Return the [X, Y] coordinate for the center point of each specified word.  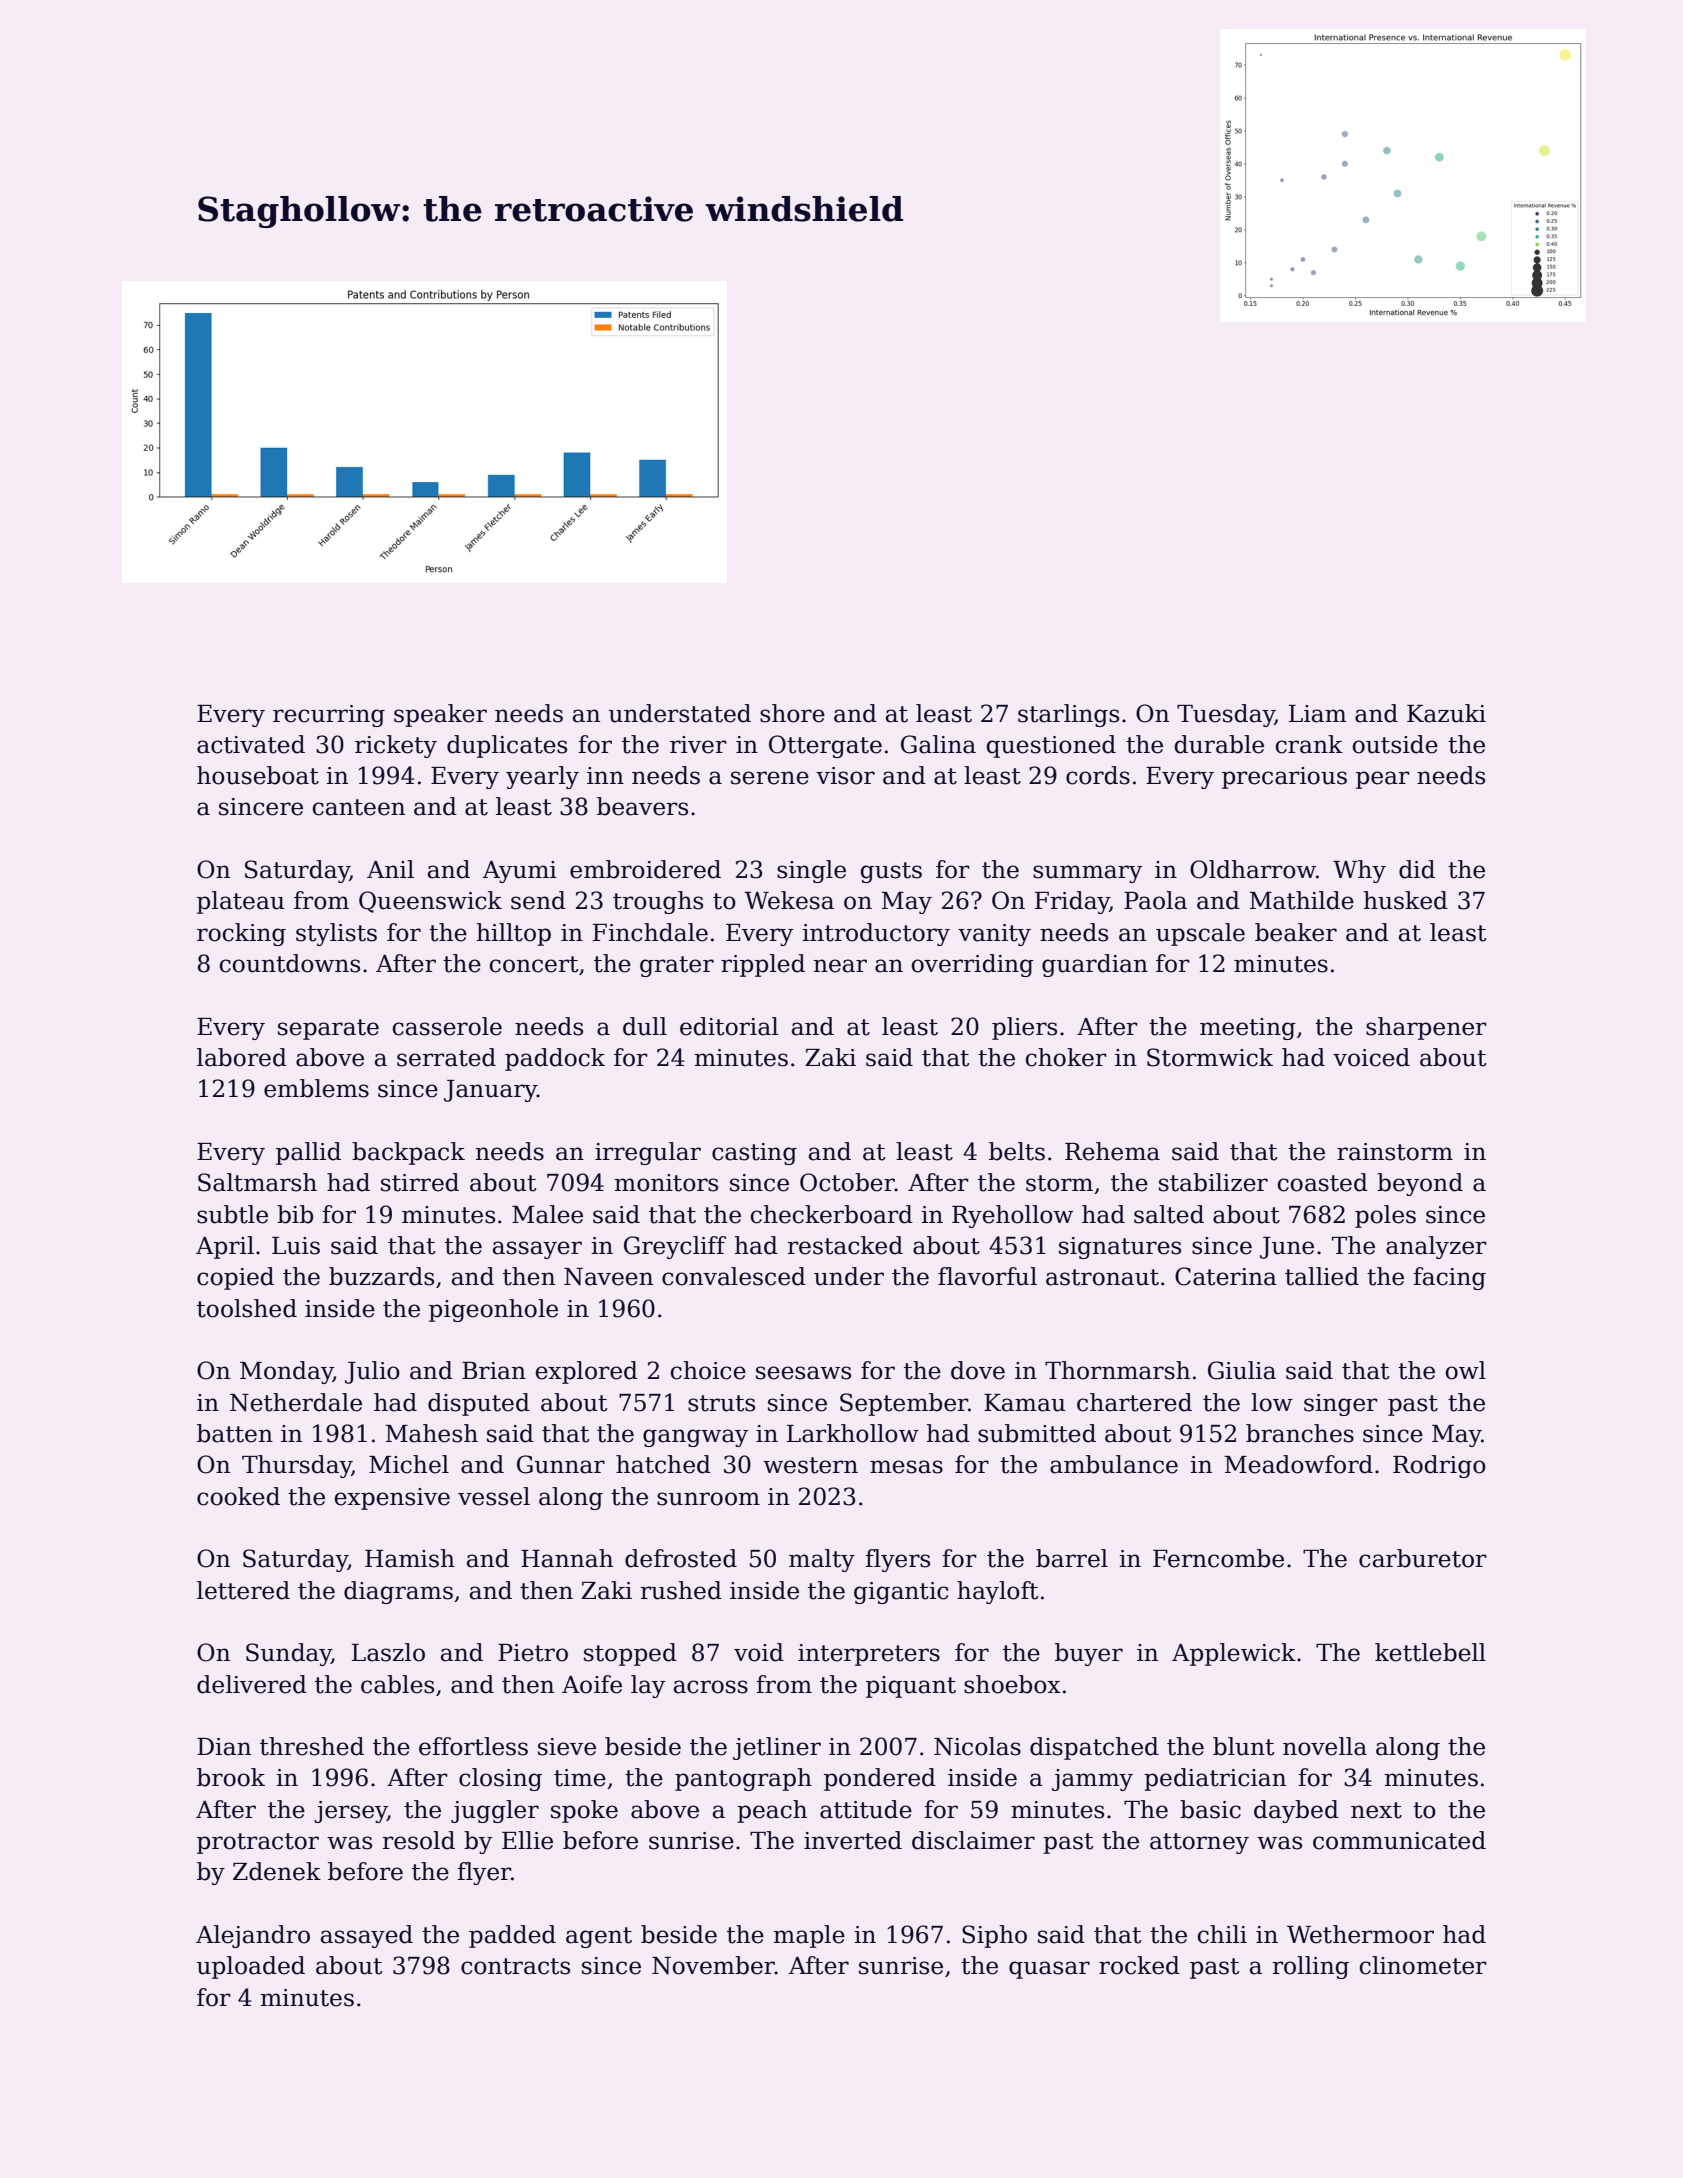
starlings [1068, 715]
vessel [494, 1496]
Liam [1318, 714]
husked [1406, 900]
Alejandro [253, 1936]
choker [1066, 1057]
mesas [906, 1467]
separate [328, 1029]
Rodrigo [1439, 1466]
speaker [440, 715]
